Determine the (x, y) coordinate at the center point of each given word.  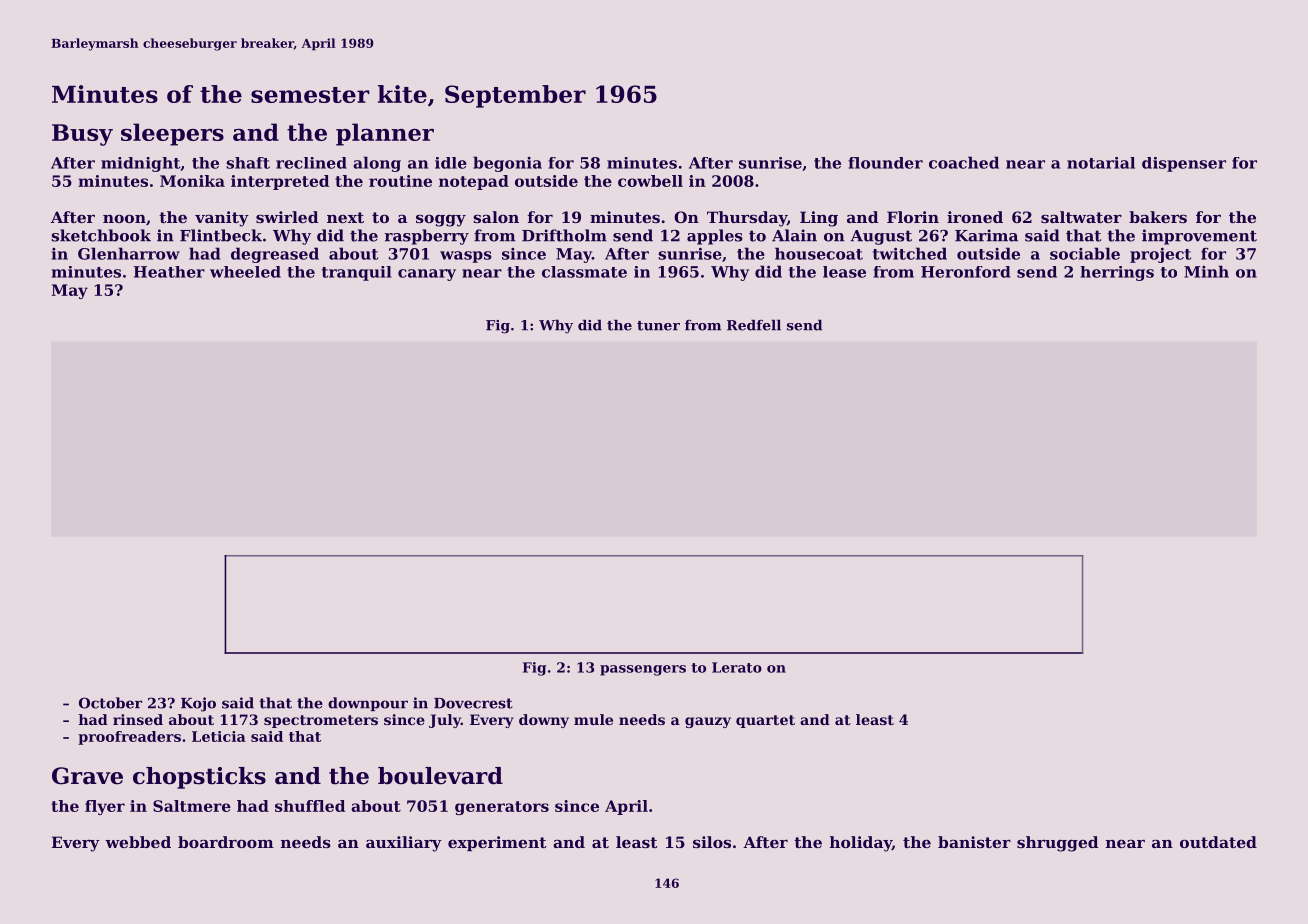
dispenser (1184, 164)
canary (427, 275)
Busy (82, 135)
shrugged (1057, 844)
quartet (765, 721)
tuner (658, 326)
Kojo (198, 704)
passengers (643, 670)
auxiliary (404, 844)
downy (544, 721)
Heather (169, 272)
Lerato (737, 667)
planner (385, 134)
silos (712, 842)
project (1160, 255)
